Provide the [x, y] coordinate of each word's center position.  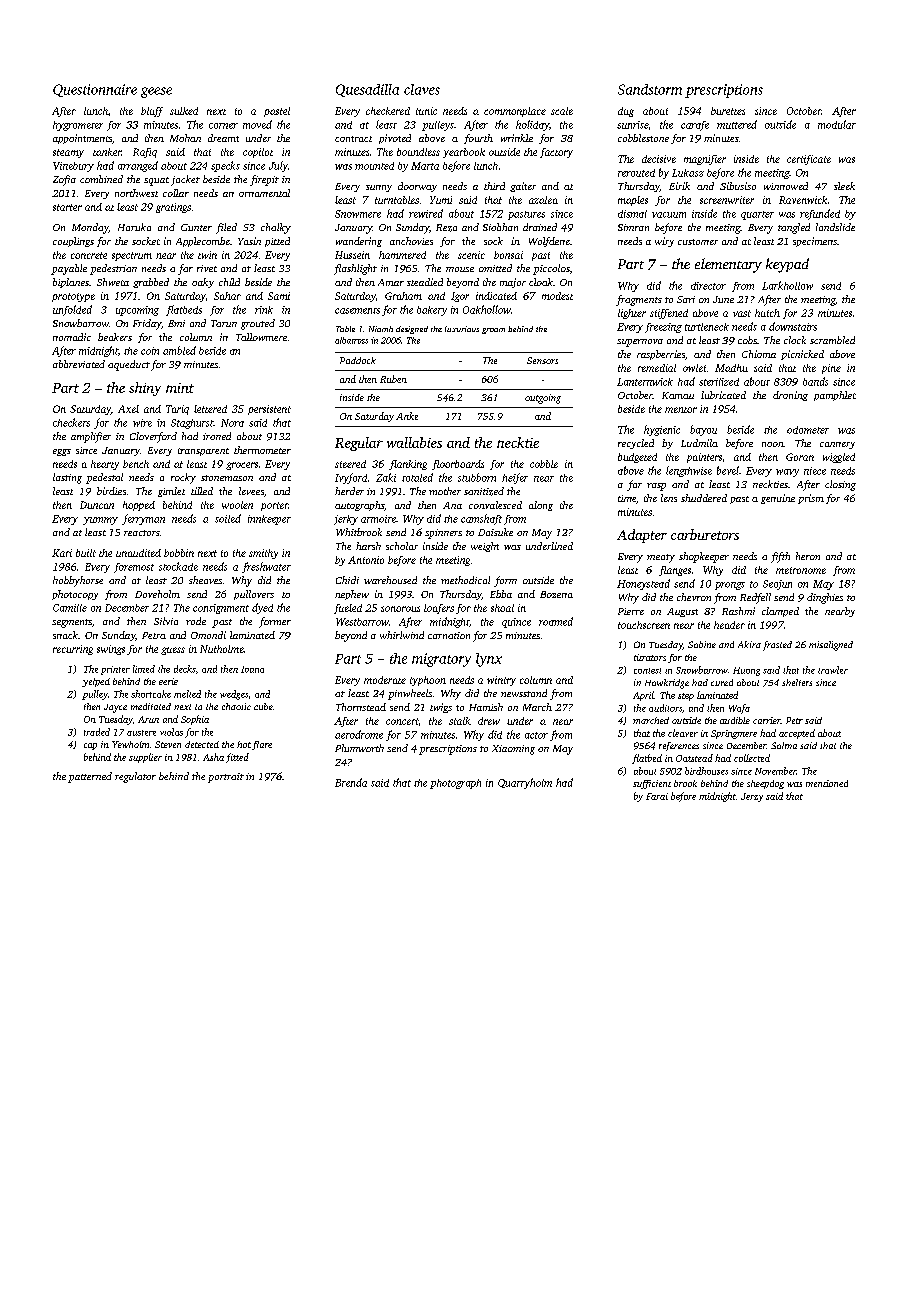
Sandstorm [650, 89]
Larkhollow [787, 285]
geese [156, 92]
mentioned [827, 783]
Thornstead [361, 707]
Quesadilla [367, 90]
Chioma [759, 354]
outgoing [543, 399]
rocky [183, 478]
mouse [460, 269]
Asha [213, 757]
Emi [176, 323]
